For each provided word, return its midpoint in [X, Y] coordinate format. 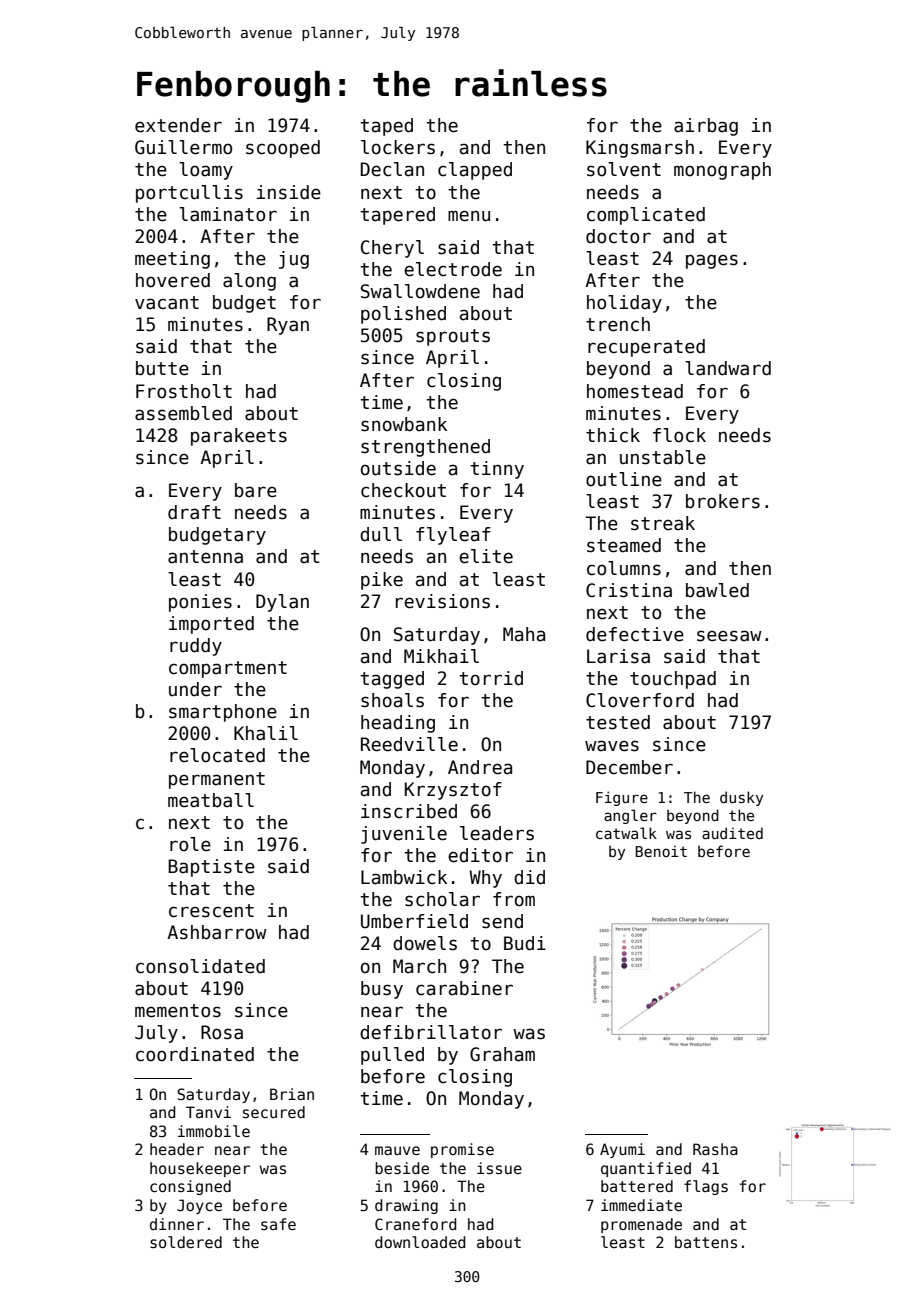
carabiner [464, 988]
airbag [706, 127]
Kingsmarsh [640, 149]
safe [278, 1224]
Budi [525, 943]
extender [178, 125]
